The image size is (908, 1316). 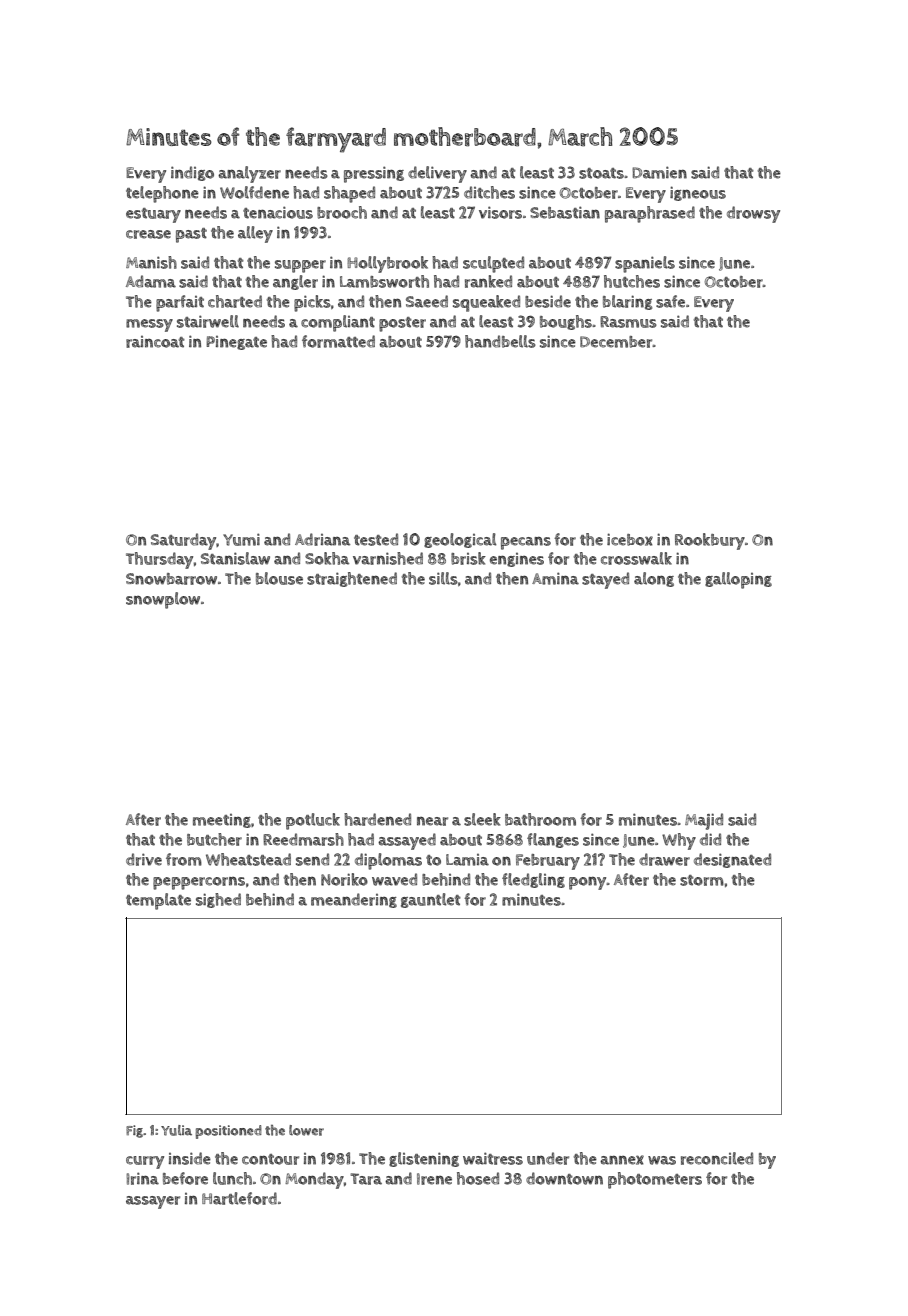 I want to click on fledgling, so click(x=533, y=880).
